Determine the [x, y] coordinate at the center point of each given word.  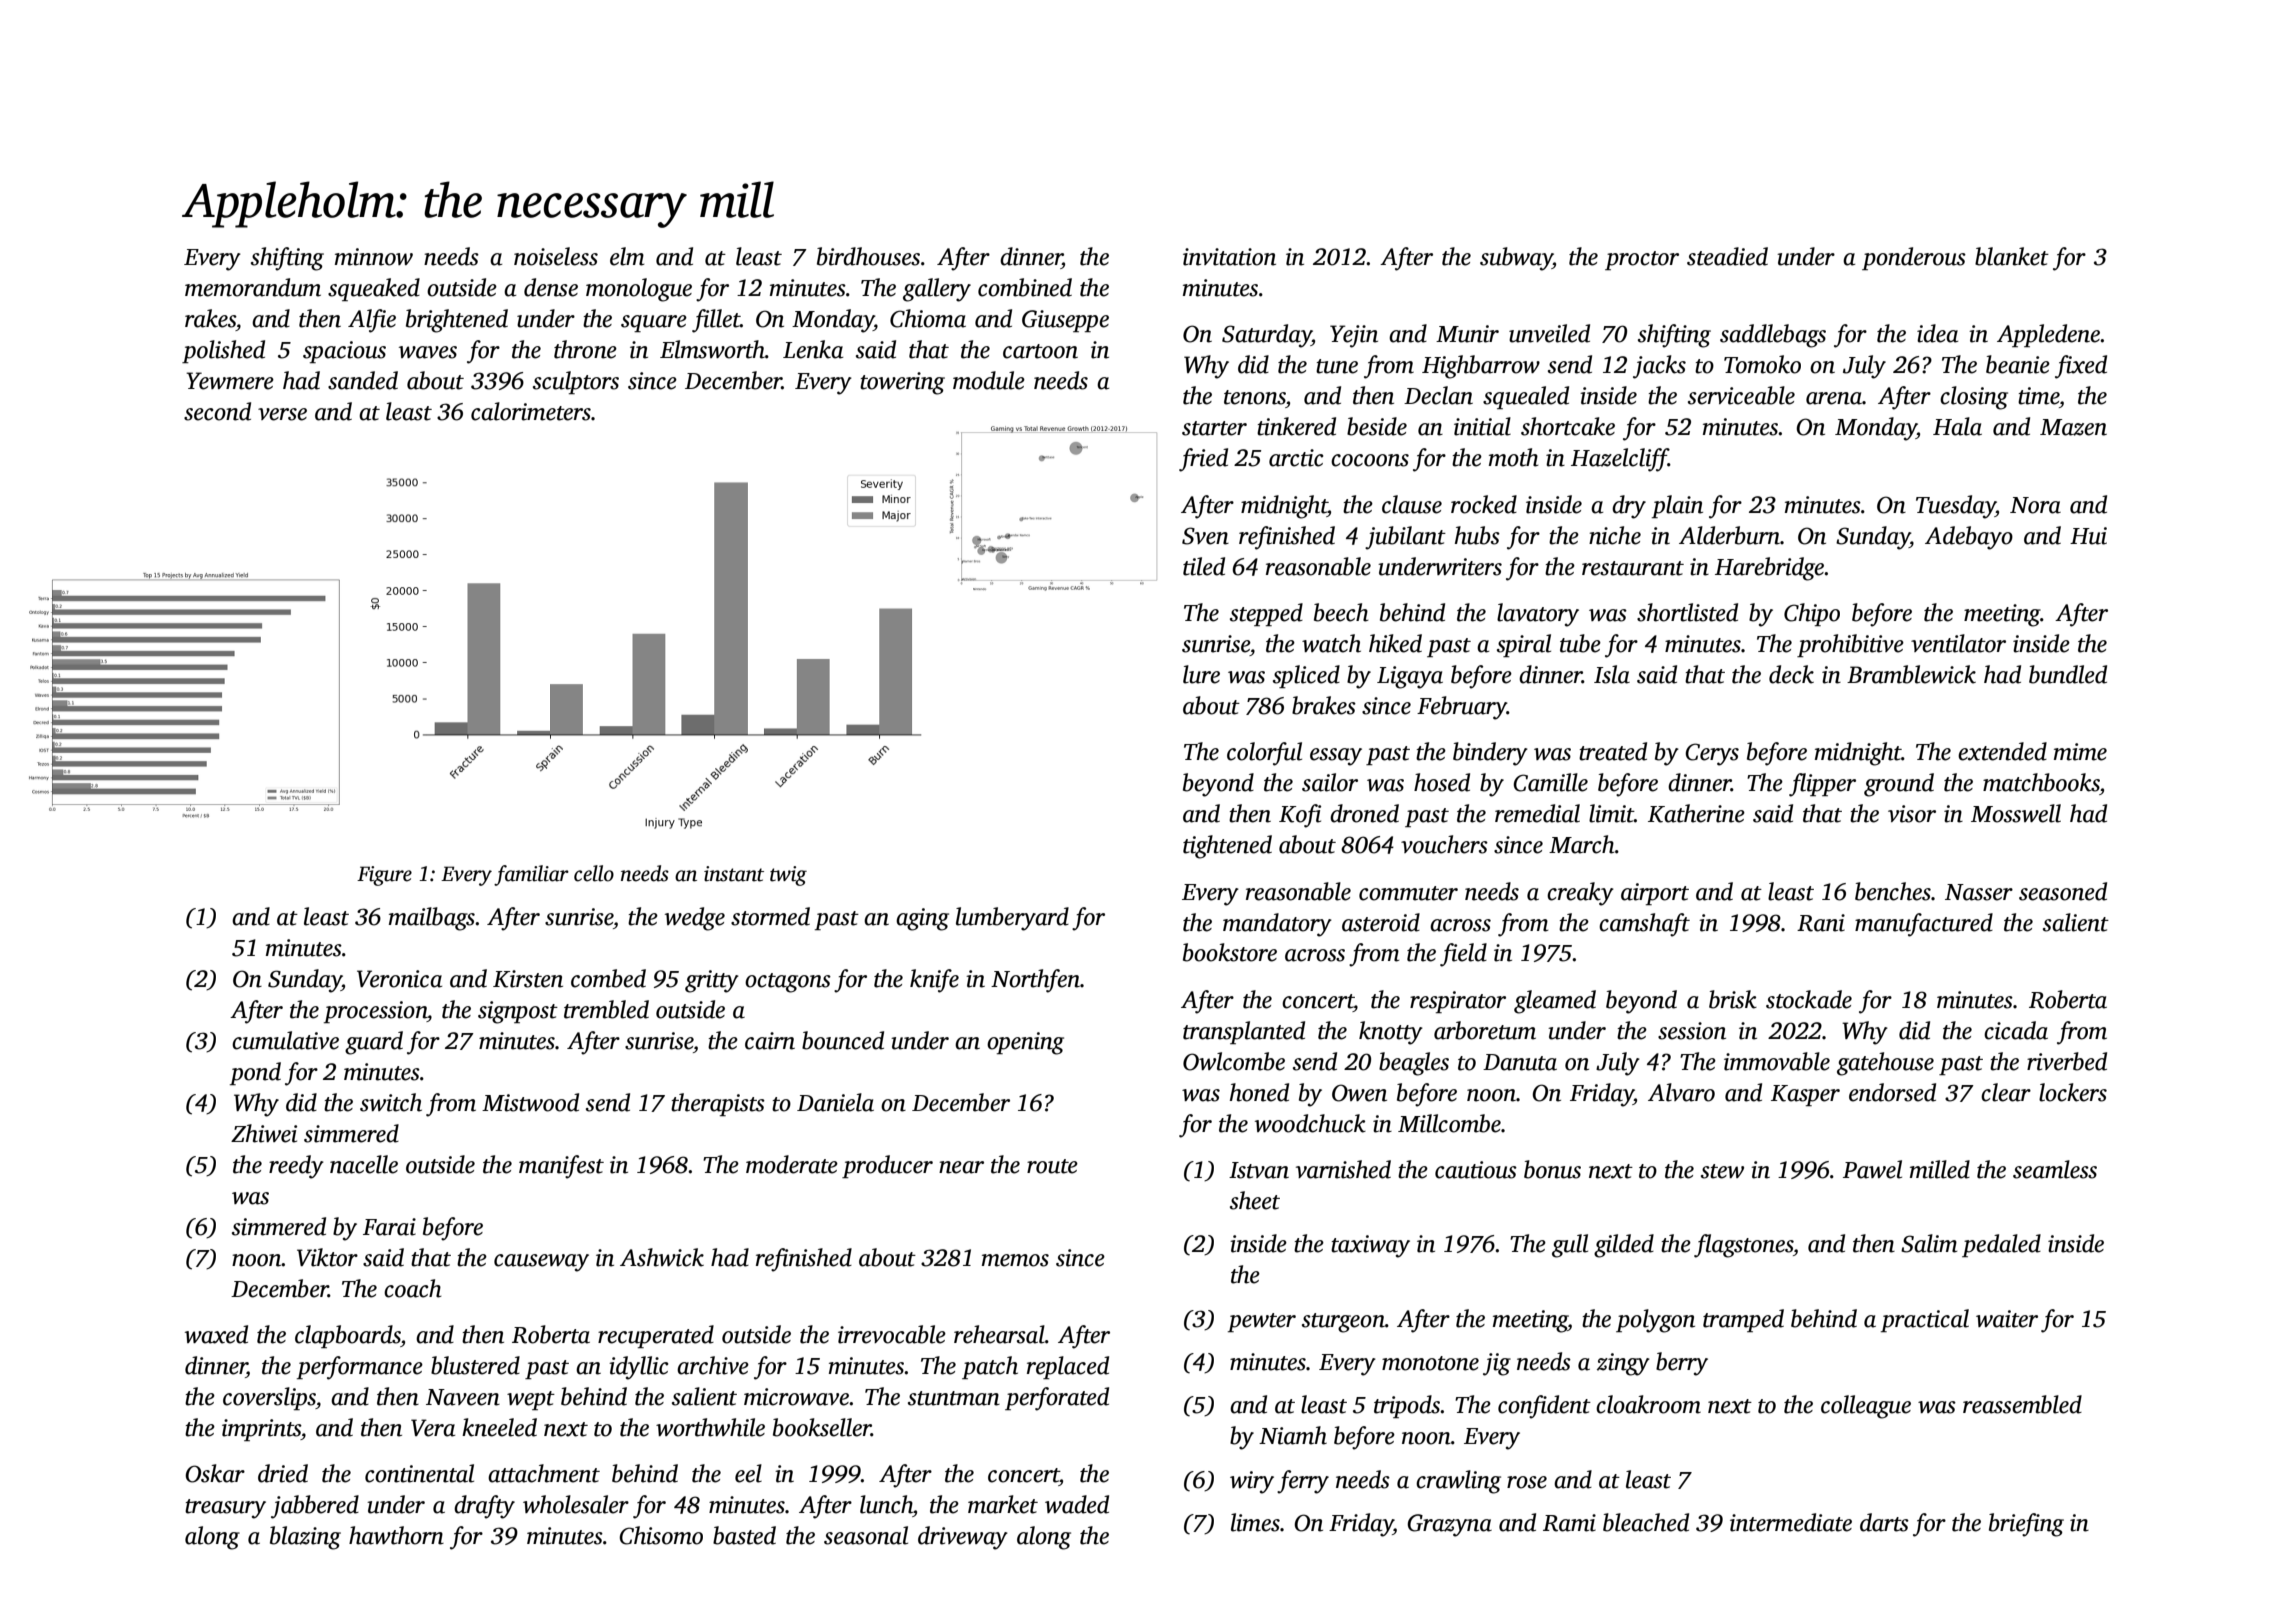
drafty [484, 1507]
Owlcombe [1234, 1061]
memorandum [253, 287]
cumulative [285, 1040]
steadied [1727, 256]
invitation [1229, 257]
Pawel [1872, 1169]
